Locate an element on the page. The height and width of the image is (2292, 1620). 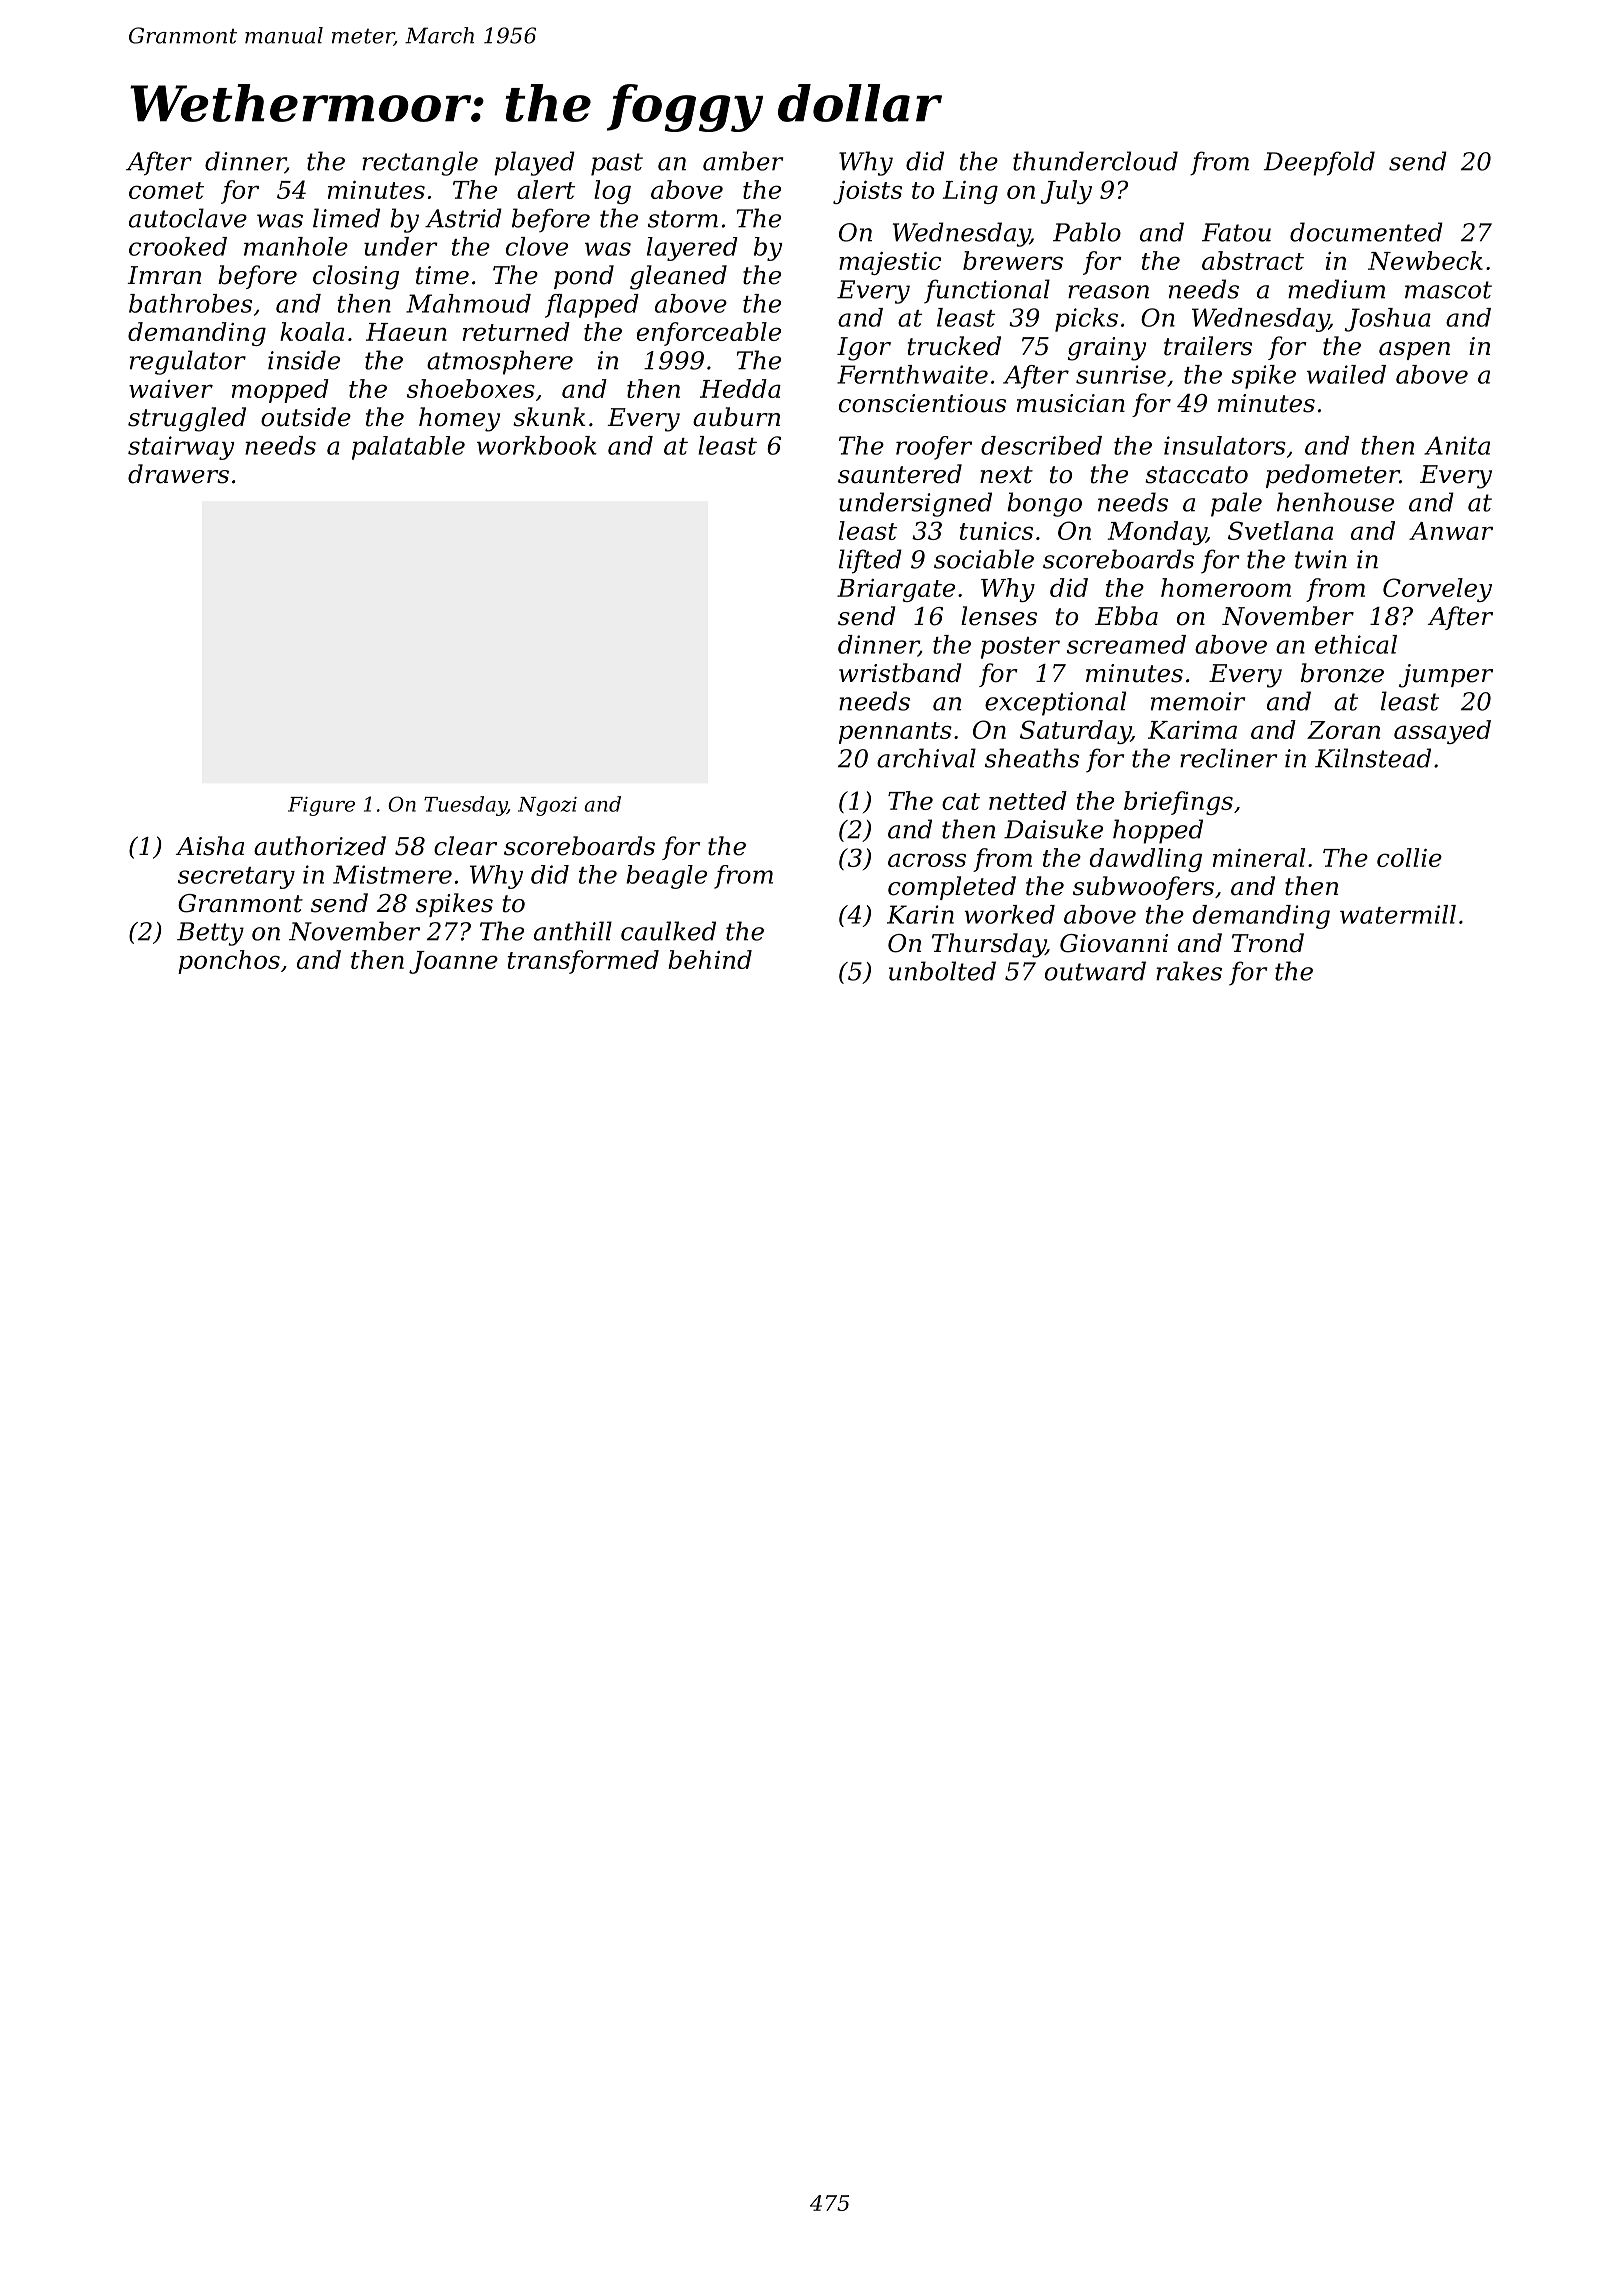
completed is located at coordinates (952, 888).
